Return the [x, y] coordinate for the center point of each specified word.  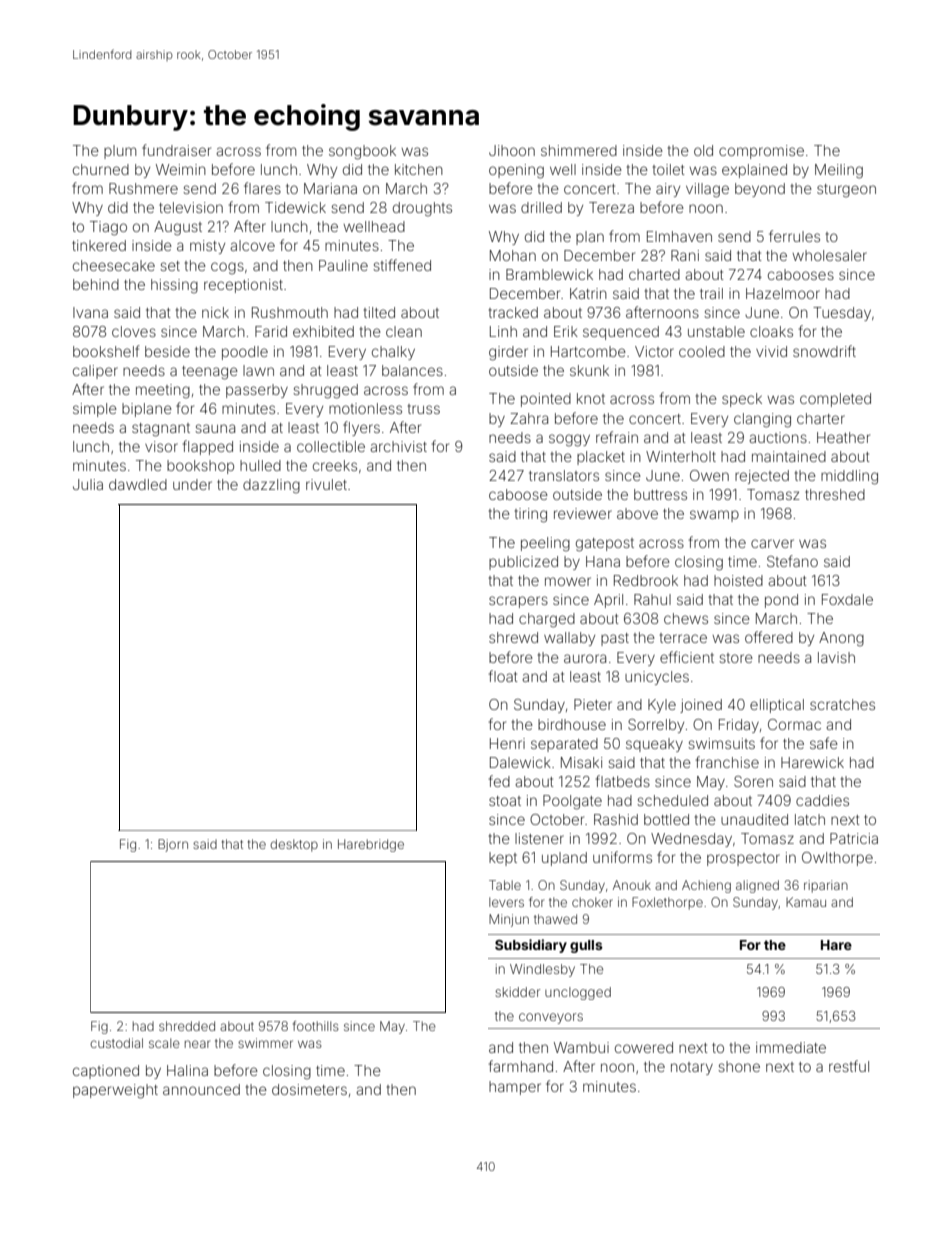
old [703, 150]
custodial [116, 1043]
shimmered [579, 150]
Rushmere [143, 188]
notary [692, 1068]
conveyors [551, 1018]
